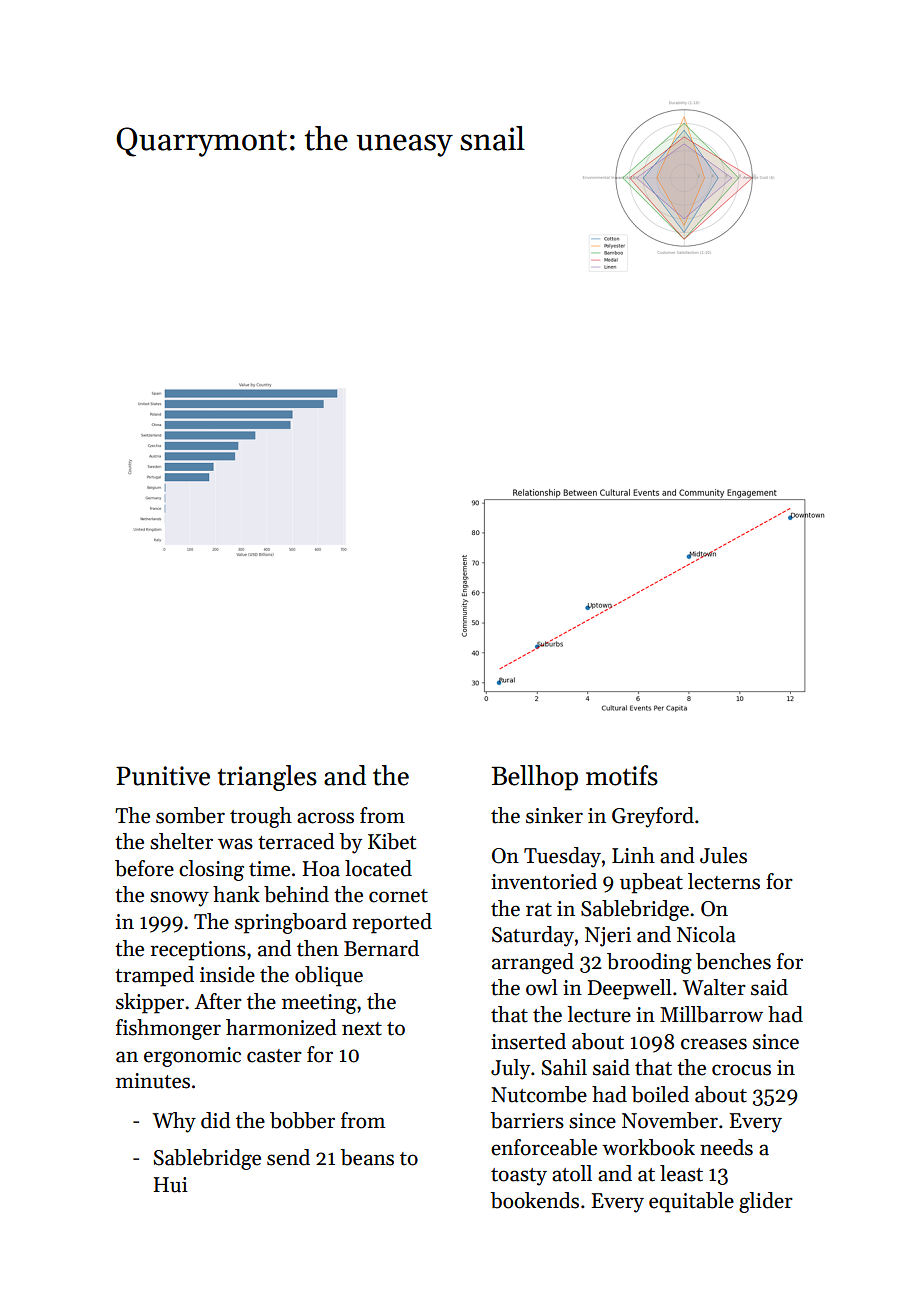 Image resolution: width=924 pixels, height=1311 pixels. What do you see at coordinates (288, 1157) in the page?
I see `send` at bounding box center [288, 1157].
